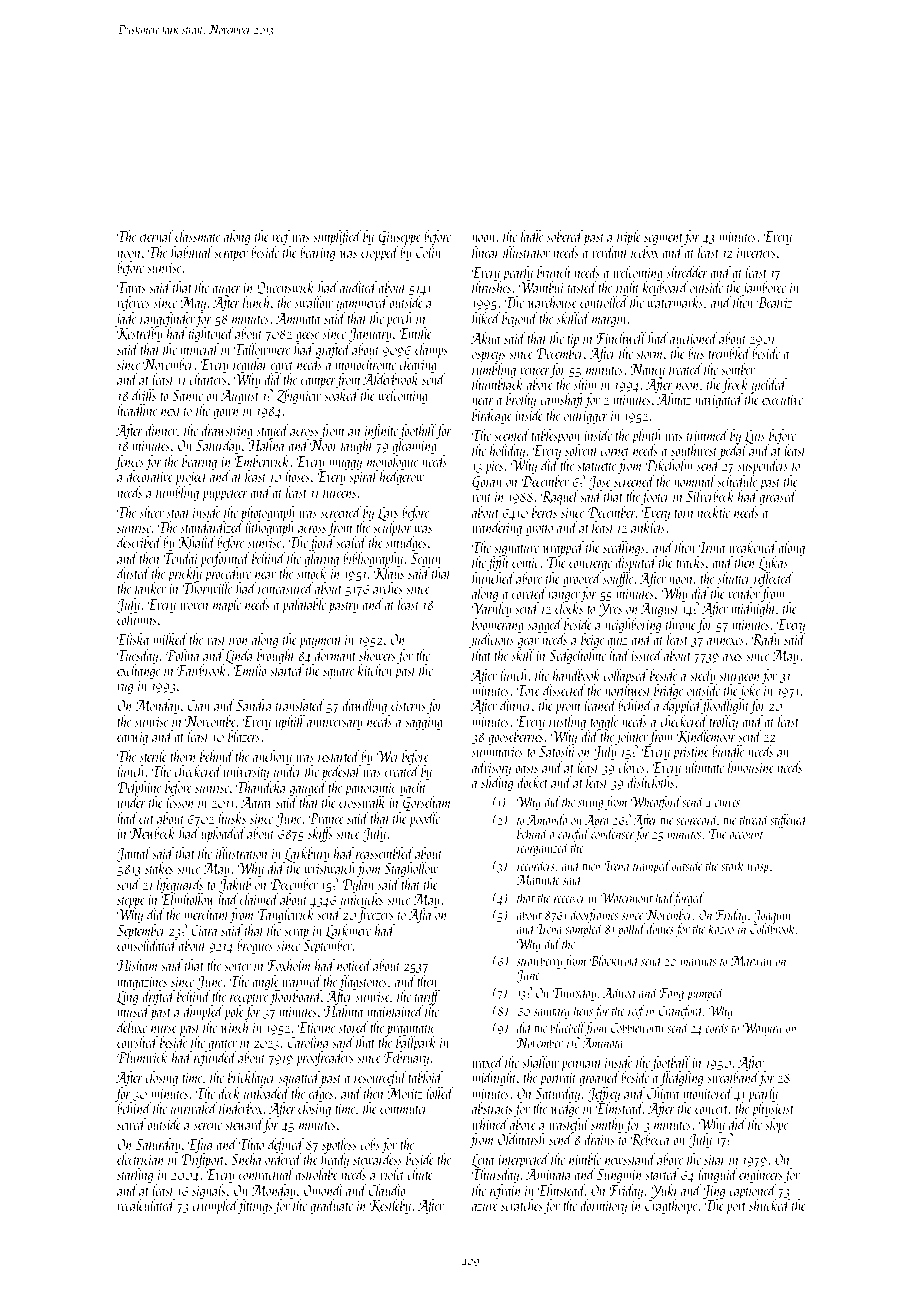  What do you see at coordinates (255, 1206) in the screenshot?
I see `fittings` at bounding box center [255, 1206].
